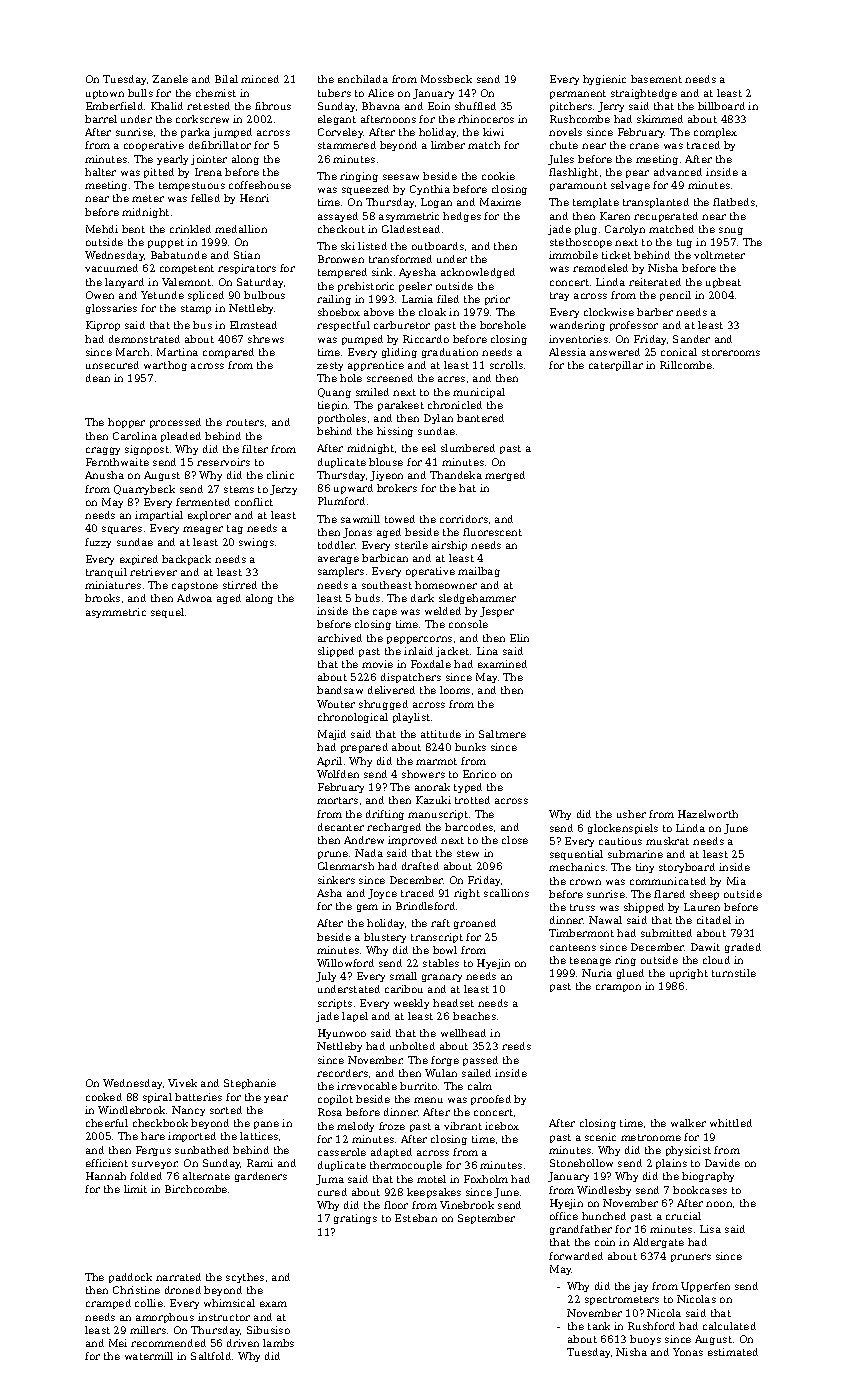 The width and height of the screenshot is (849, 1400). Describe the element at coordinates (604, 80) in the screenshot. I see `hygienic` at that location.
